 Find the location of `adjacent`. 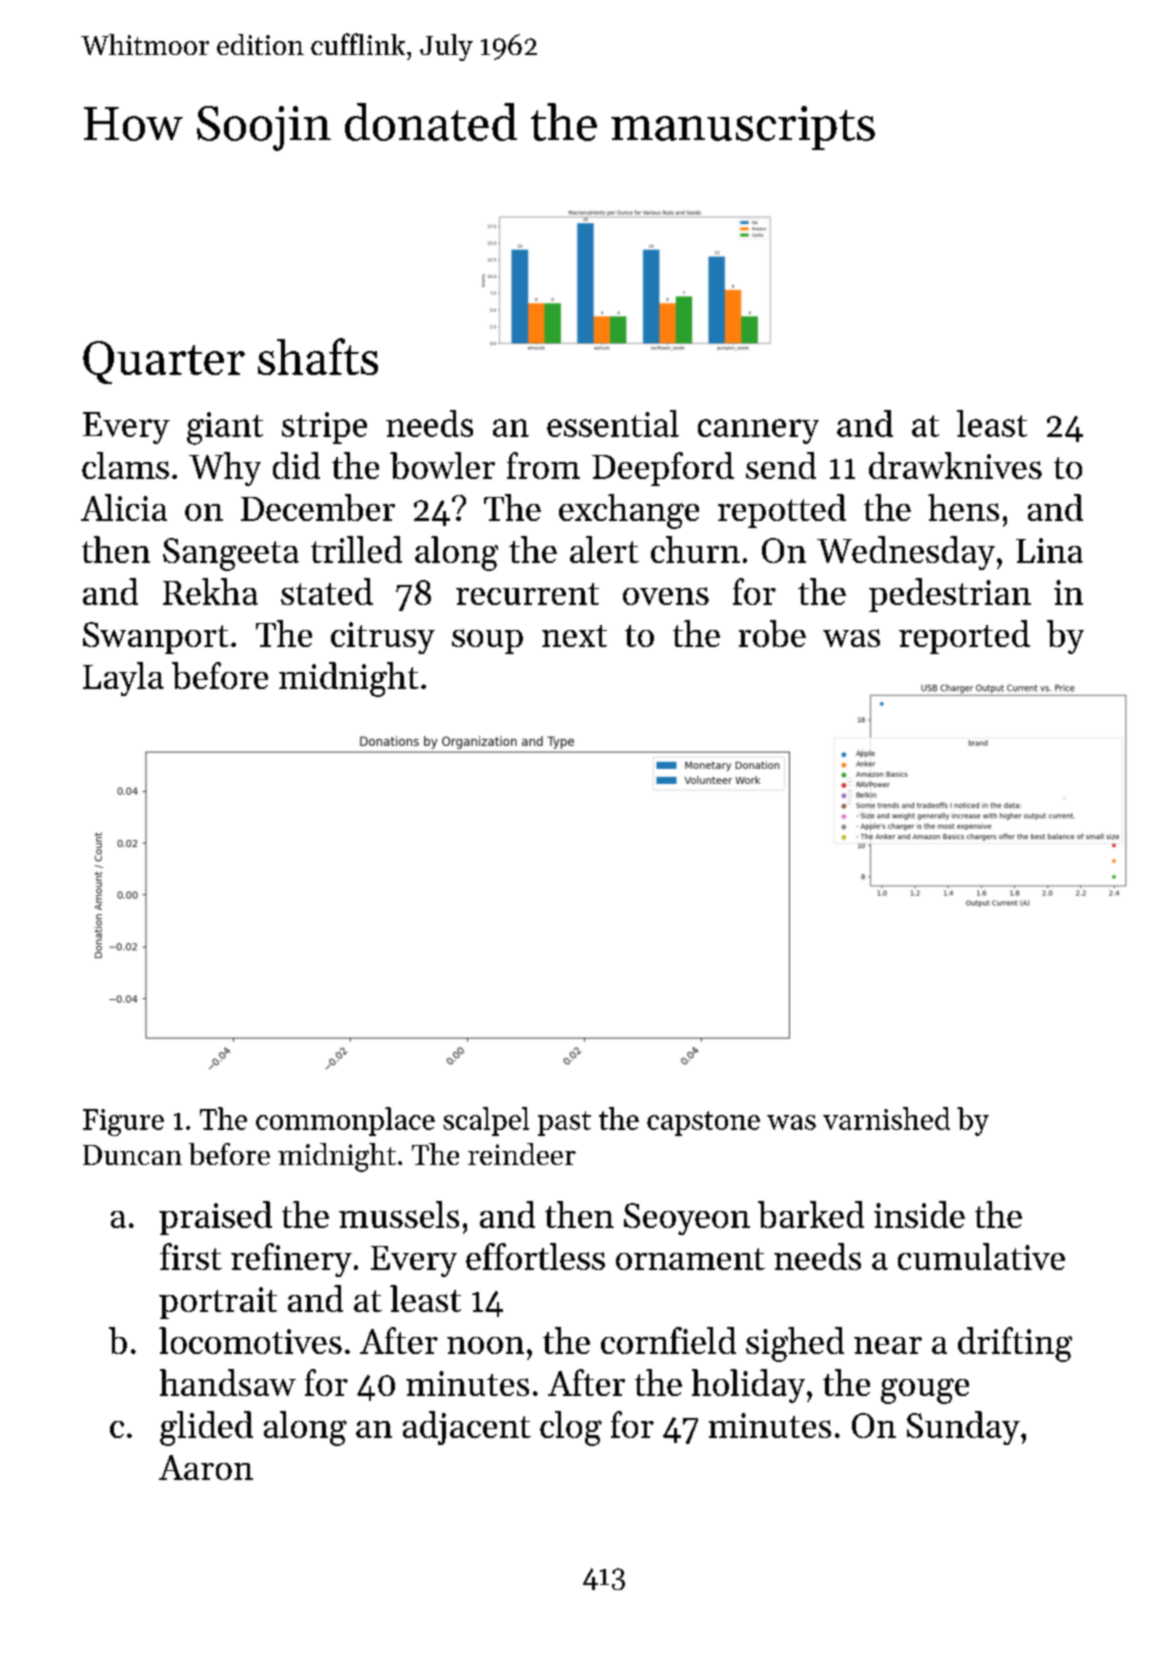

adjacent is located at coordinates (467, 1428).
